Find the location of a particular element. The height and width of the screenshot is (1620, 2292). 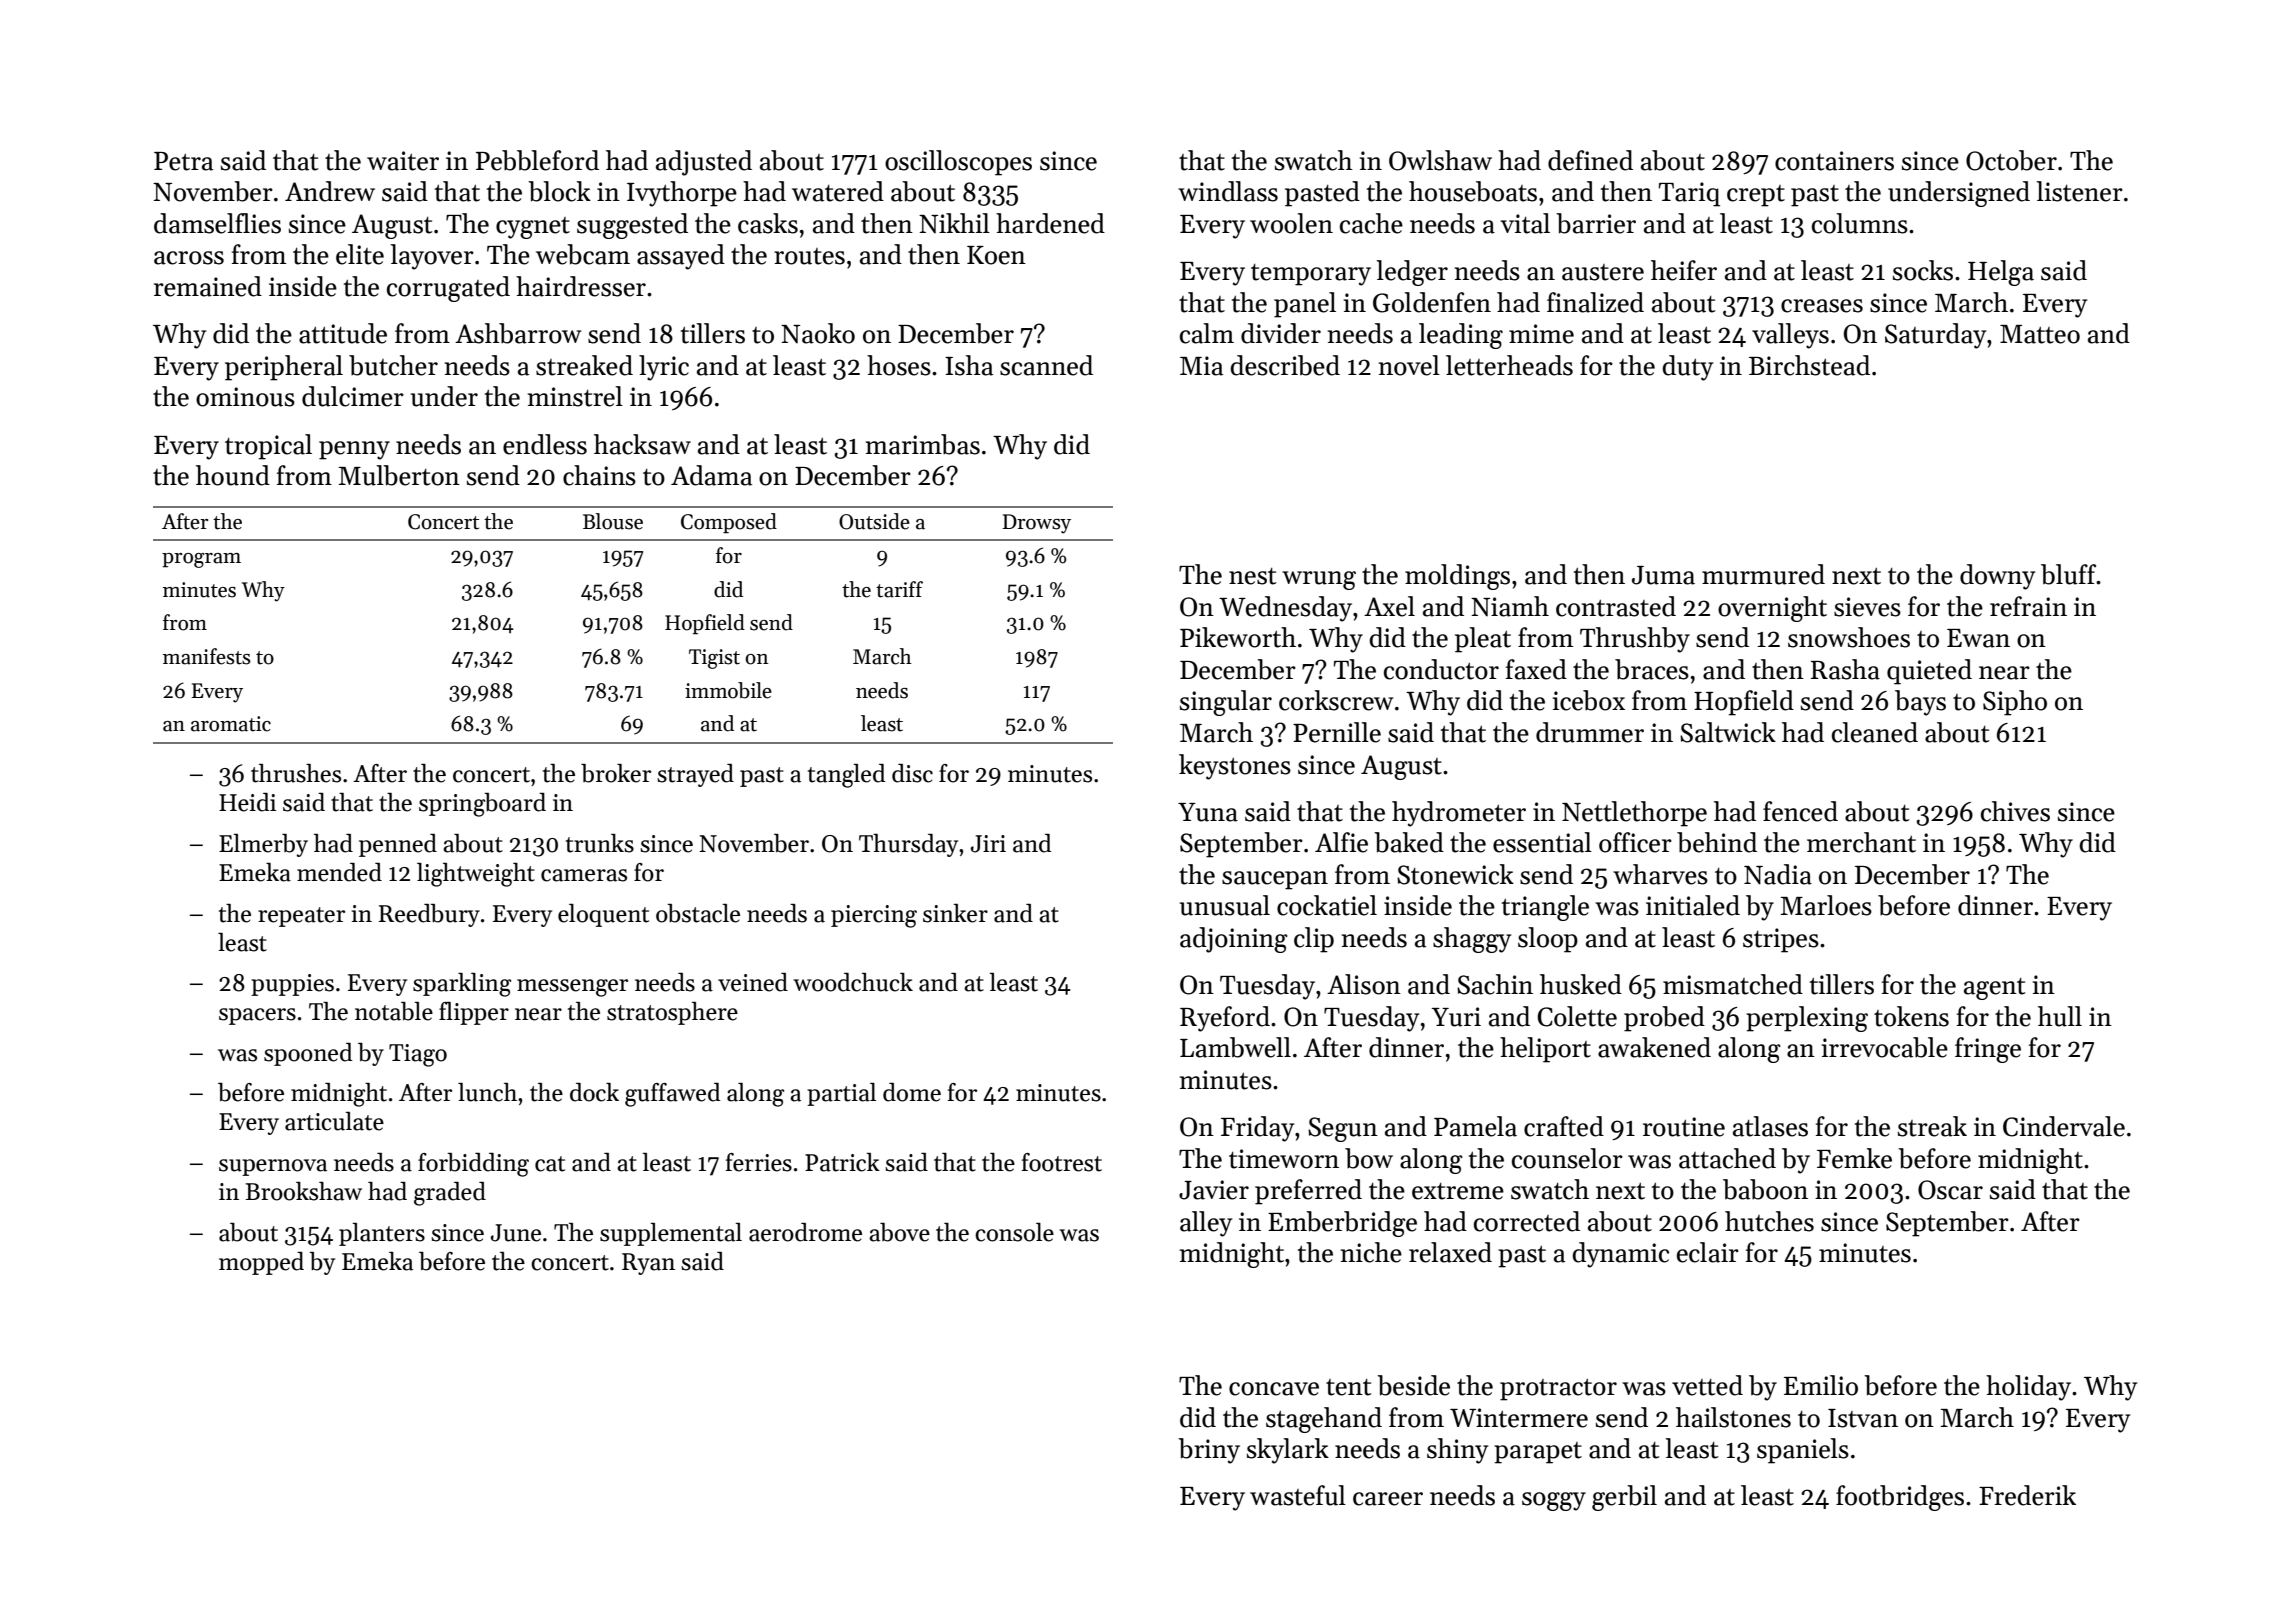

mopped is located at coordinates (261, 1263).
